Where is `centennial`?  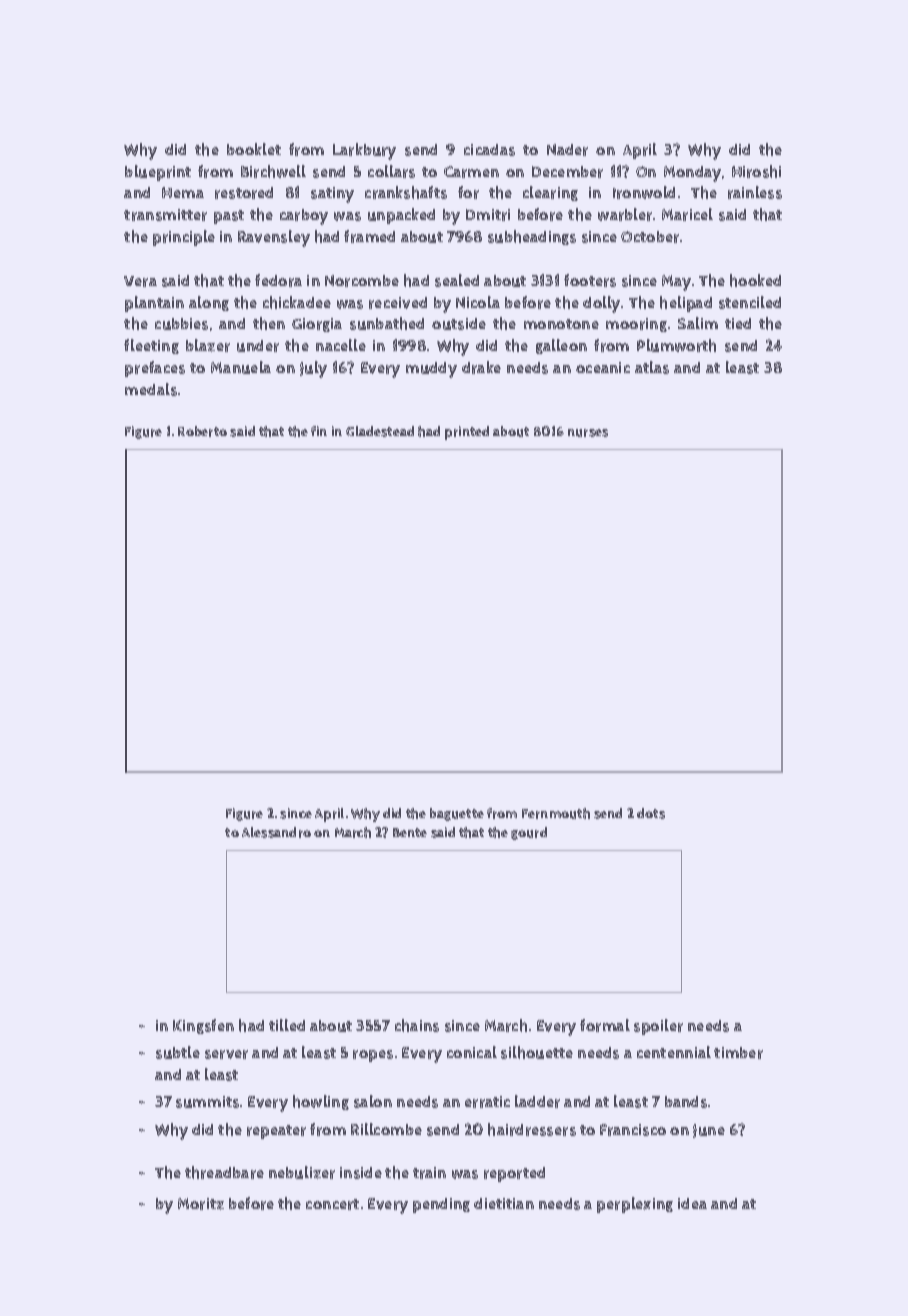 centennial is located at coordinates (674, 1052).
